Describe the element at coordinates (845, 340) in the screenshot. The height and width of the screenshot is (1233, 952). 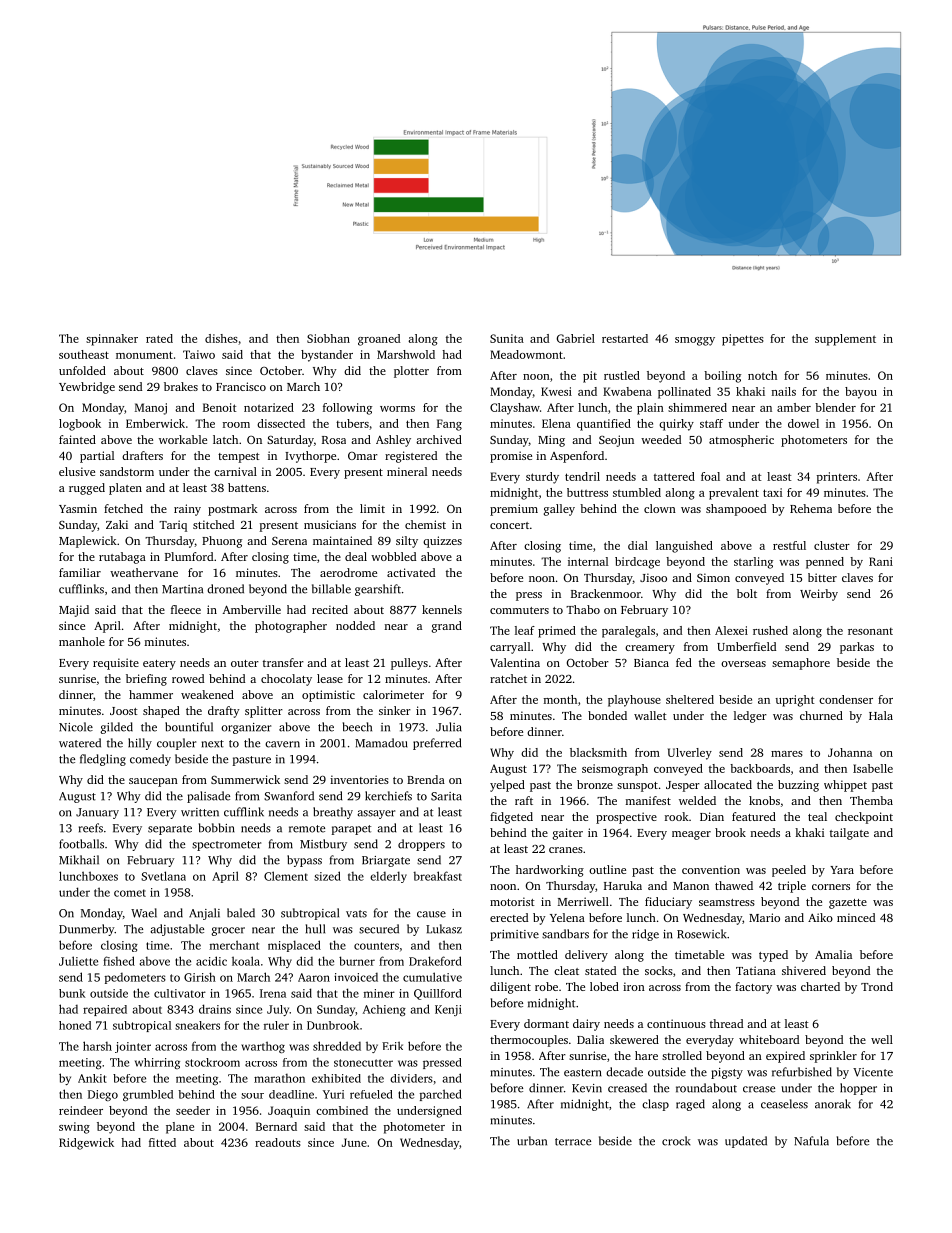
I see `supplement` at that location.
